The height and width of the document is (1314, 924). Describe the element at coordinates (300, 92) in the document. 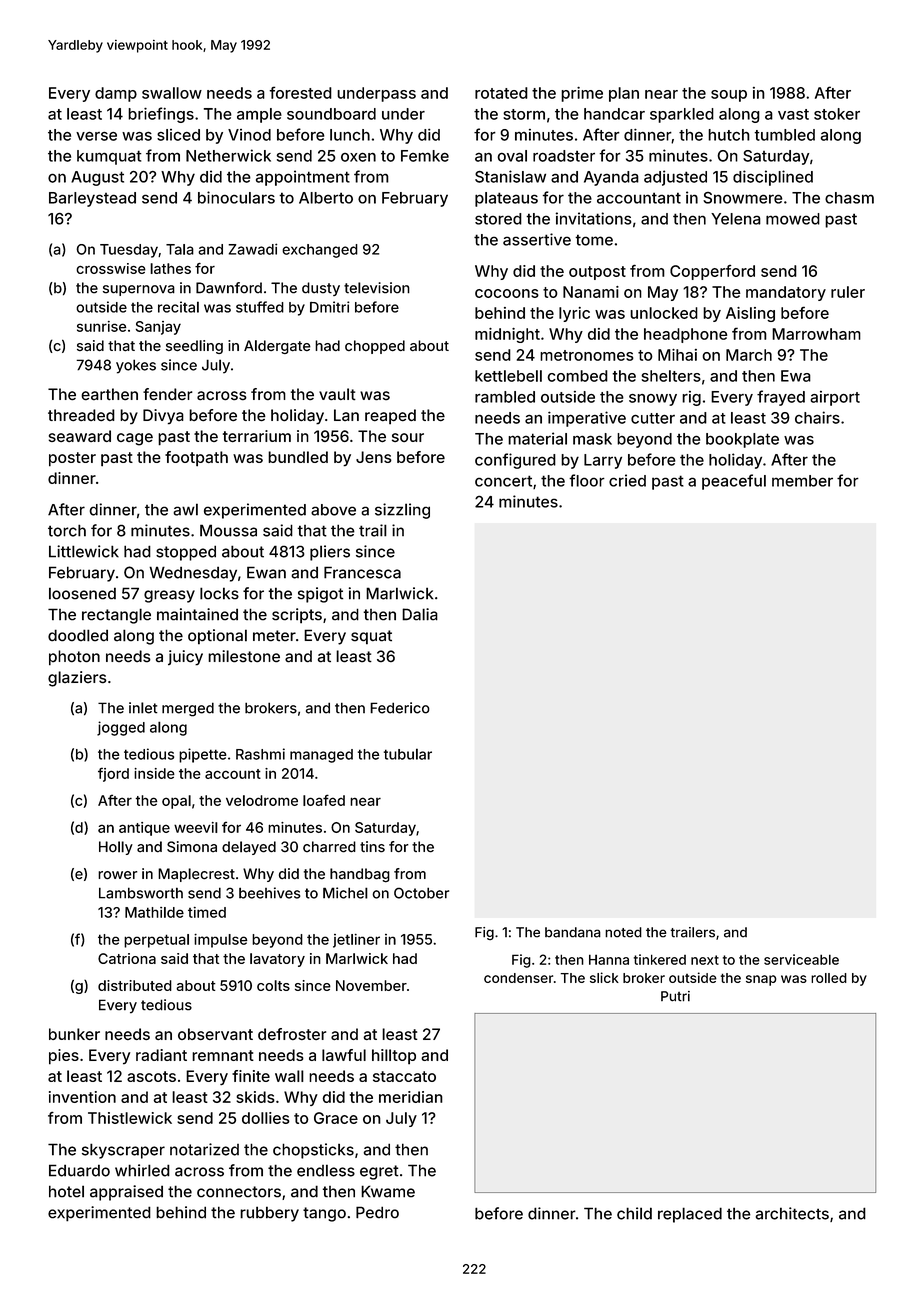

I see `forested` at that location.
